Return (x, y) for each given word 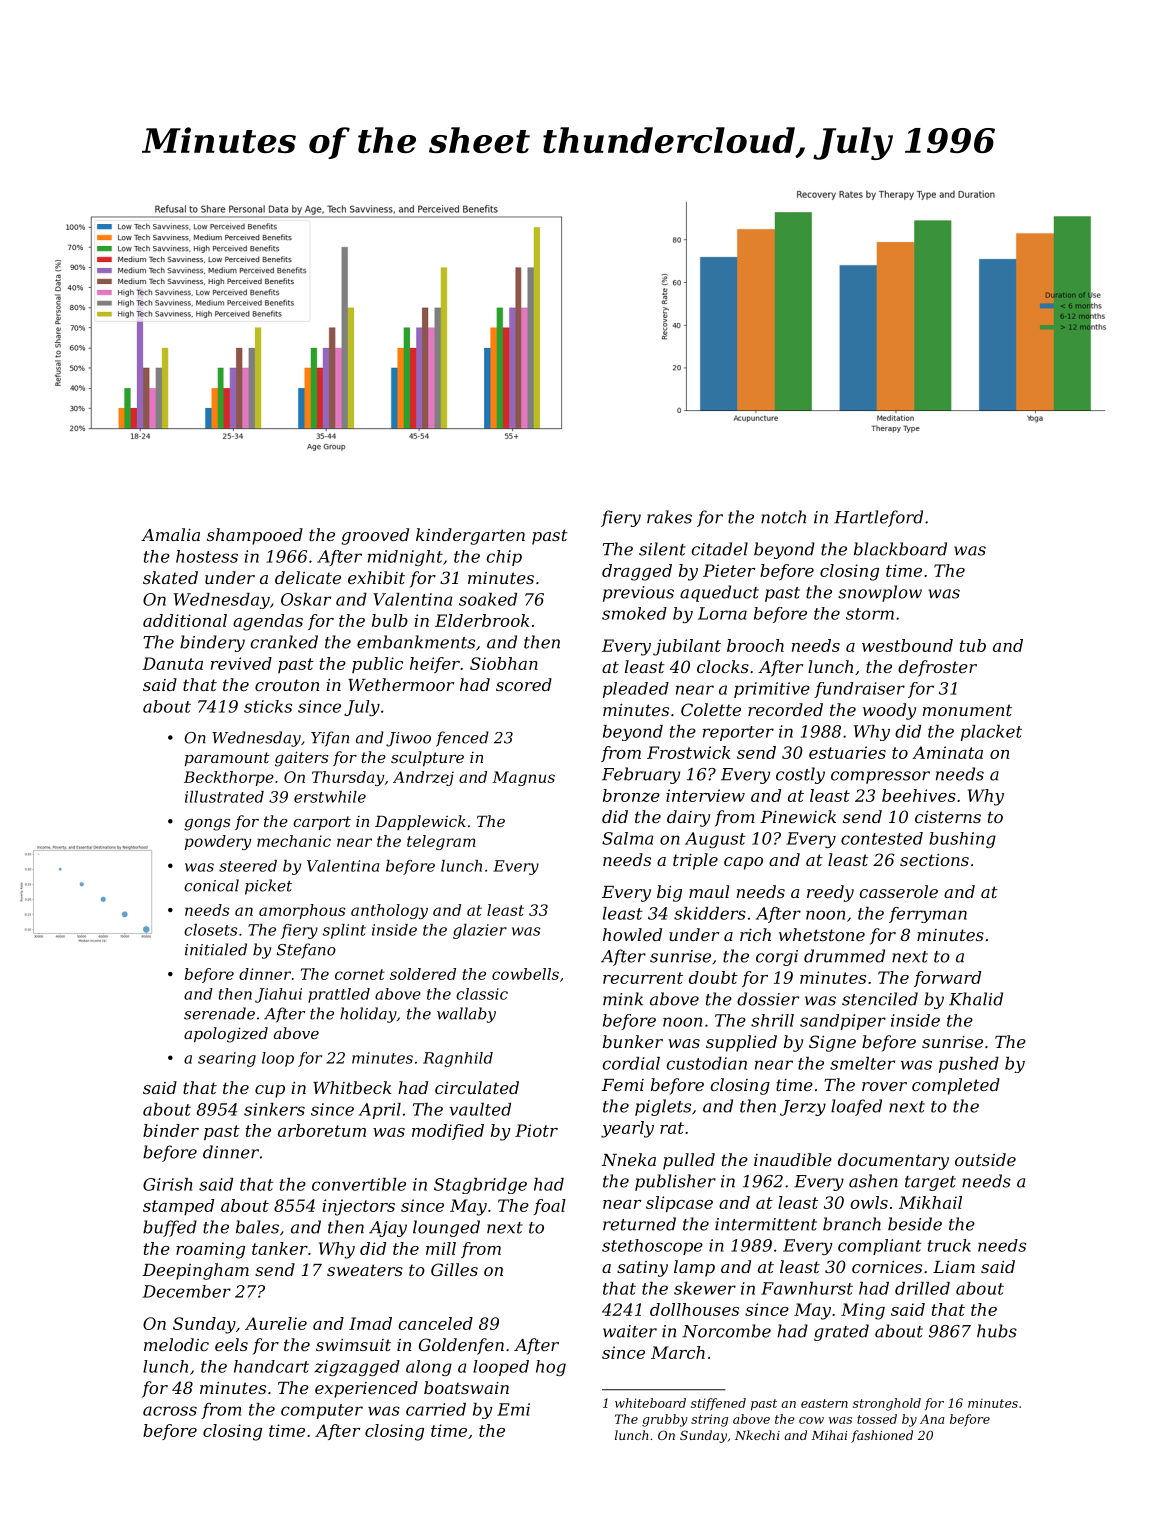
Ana (932, 1419)
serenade (219, 1013)
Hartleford (878, 518)
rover (884, 1086)
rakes (669, 517)
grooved (375, 536)
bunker (633, 1041)
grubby (665, 1420)
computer (322, 1411)
